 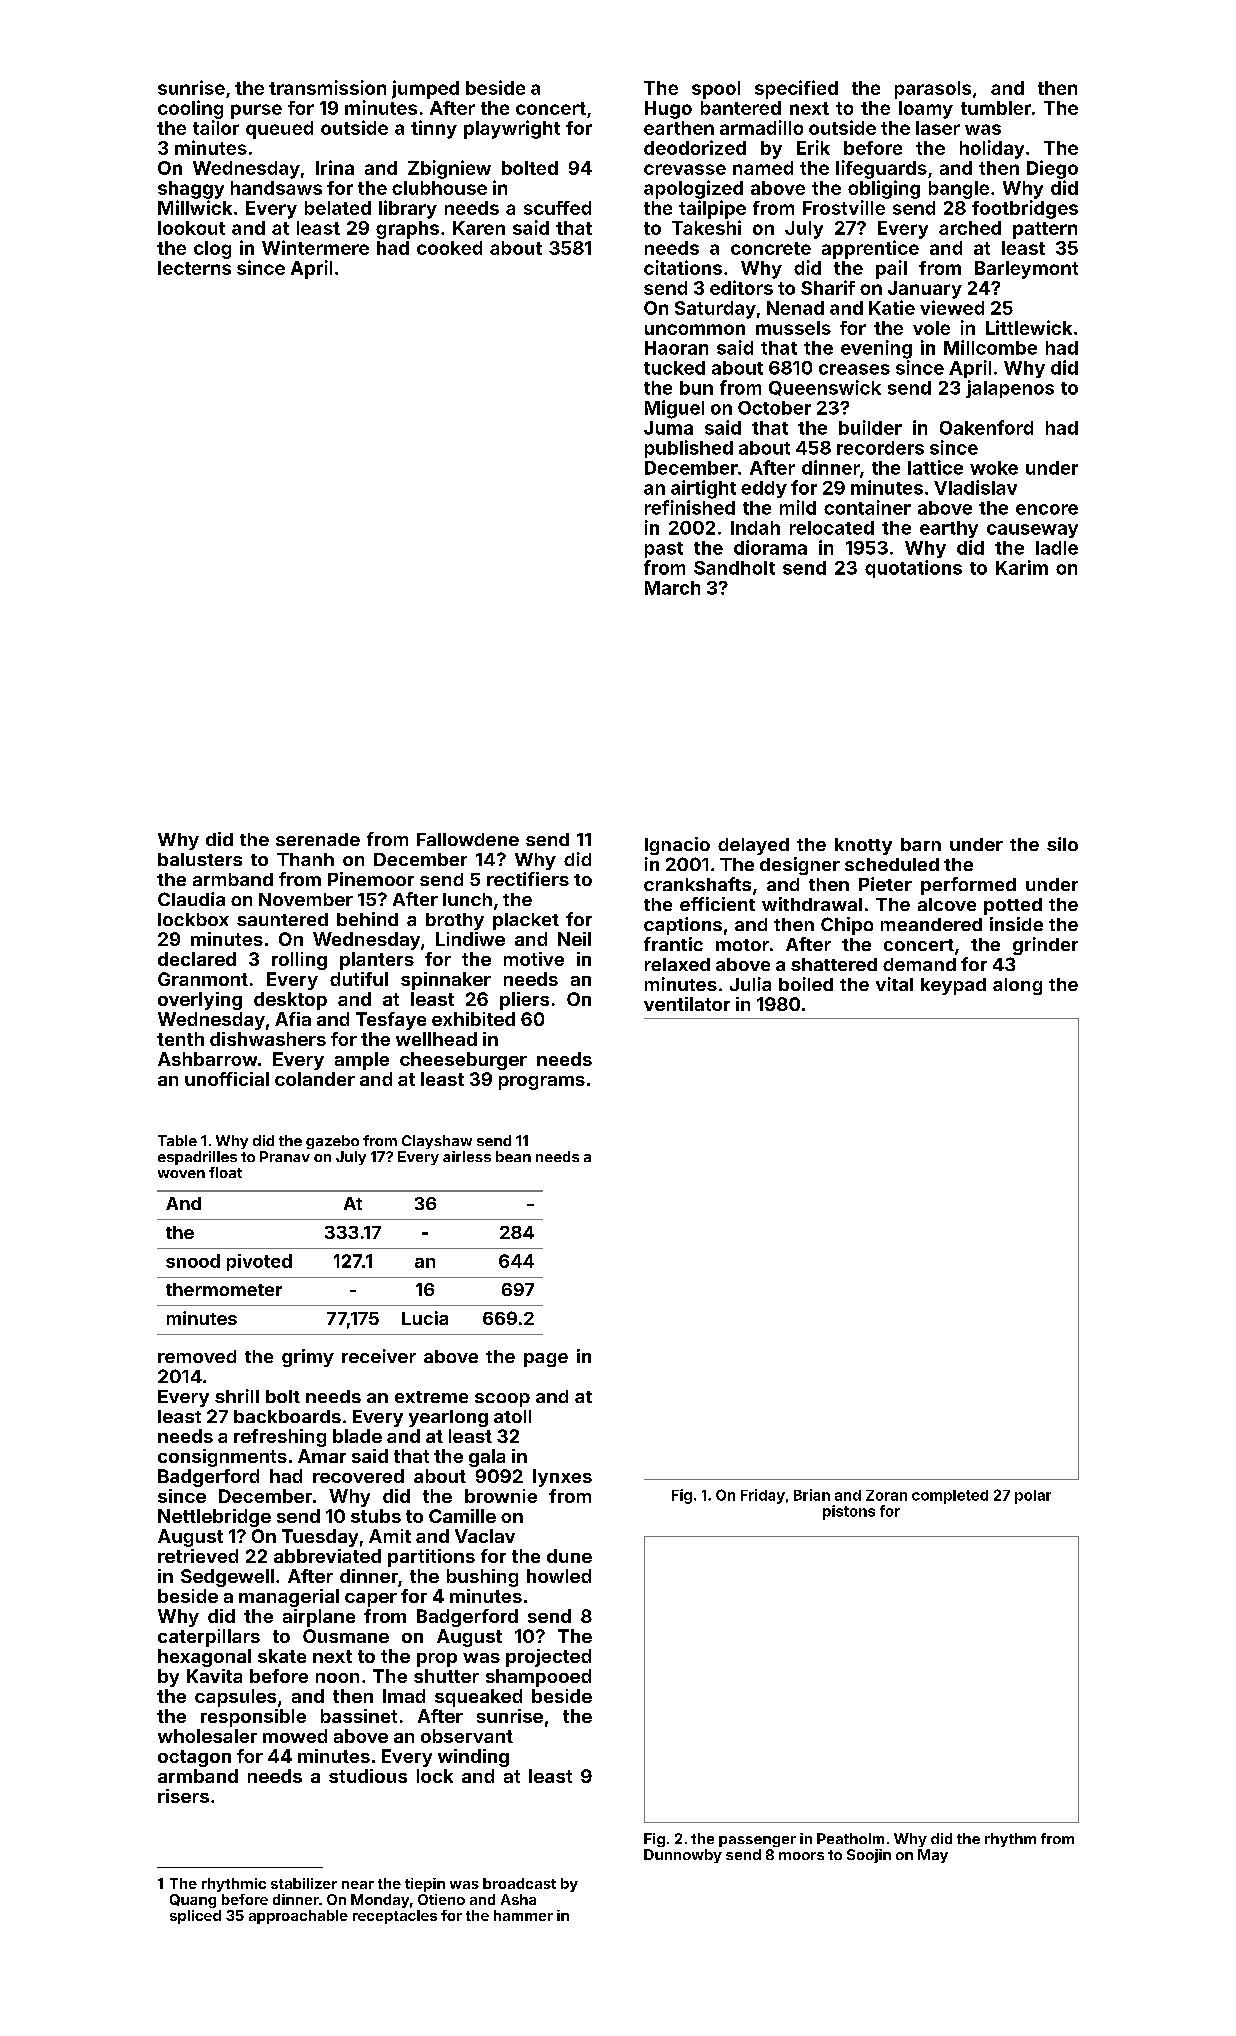 What do you see at coordinates (546, 1360) in the document?
I see `page` at bounding box center [546, 1360].
